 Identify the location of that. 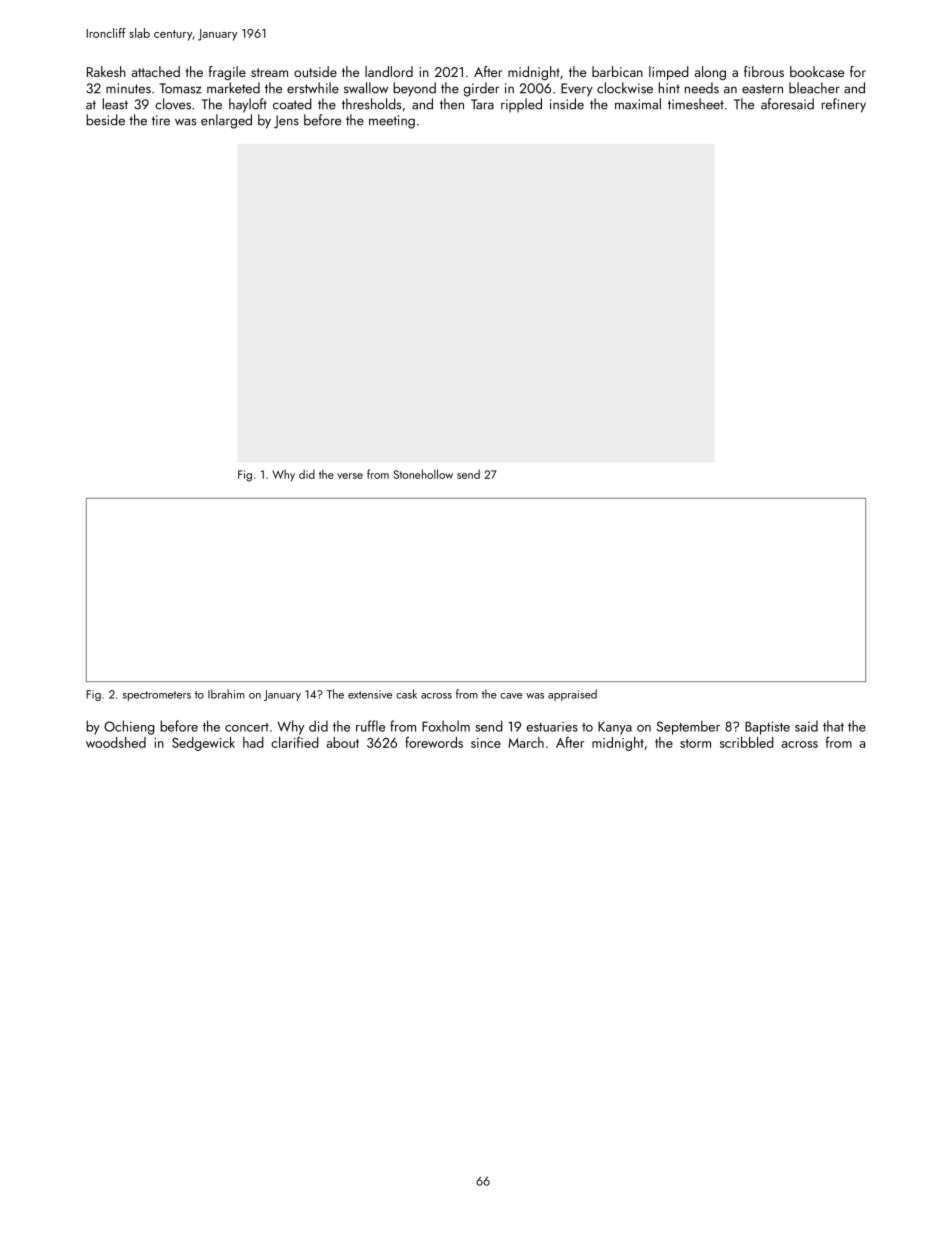
(833, 726).
